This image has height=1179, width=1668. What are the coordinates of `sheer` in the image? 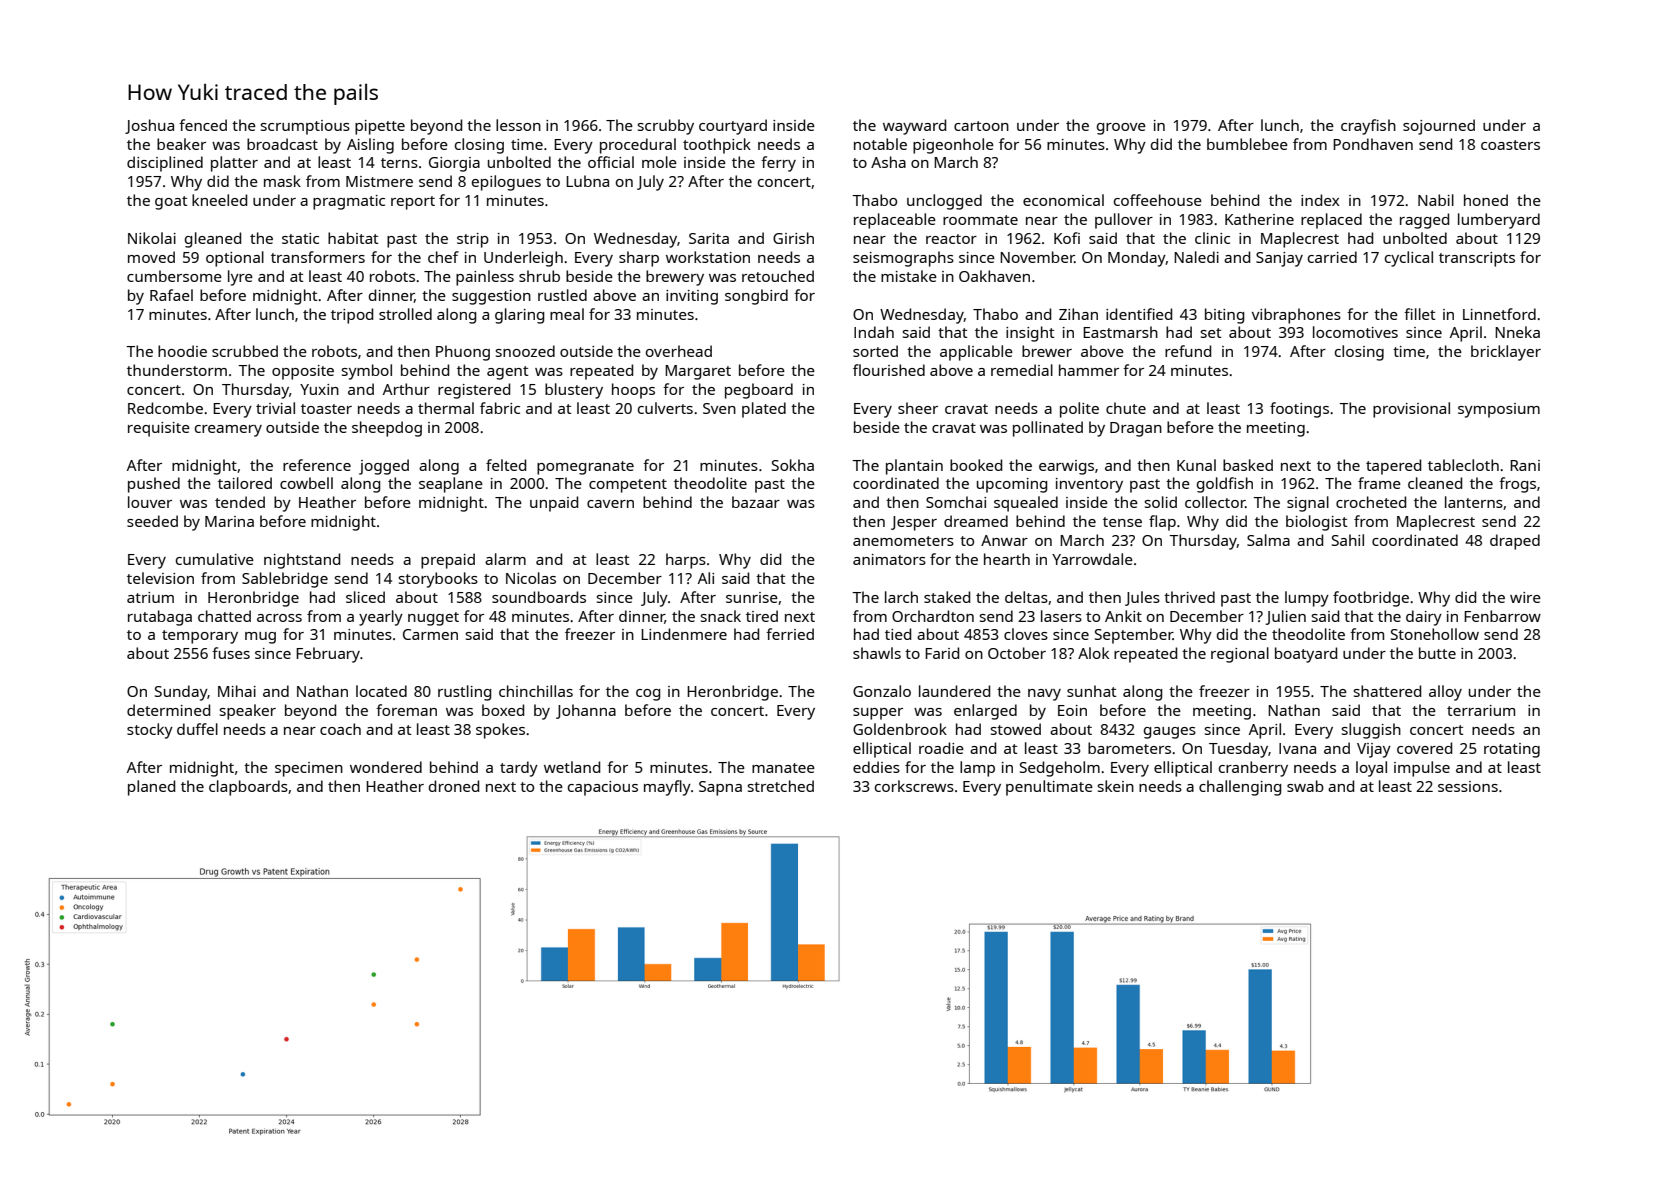 It's located at (918, 408).
